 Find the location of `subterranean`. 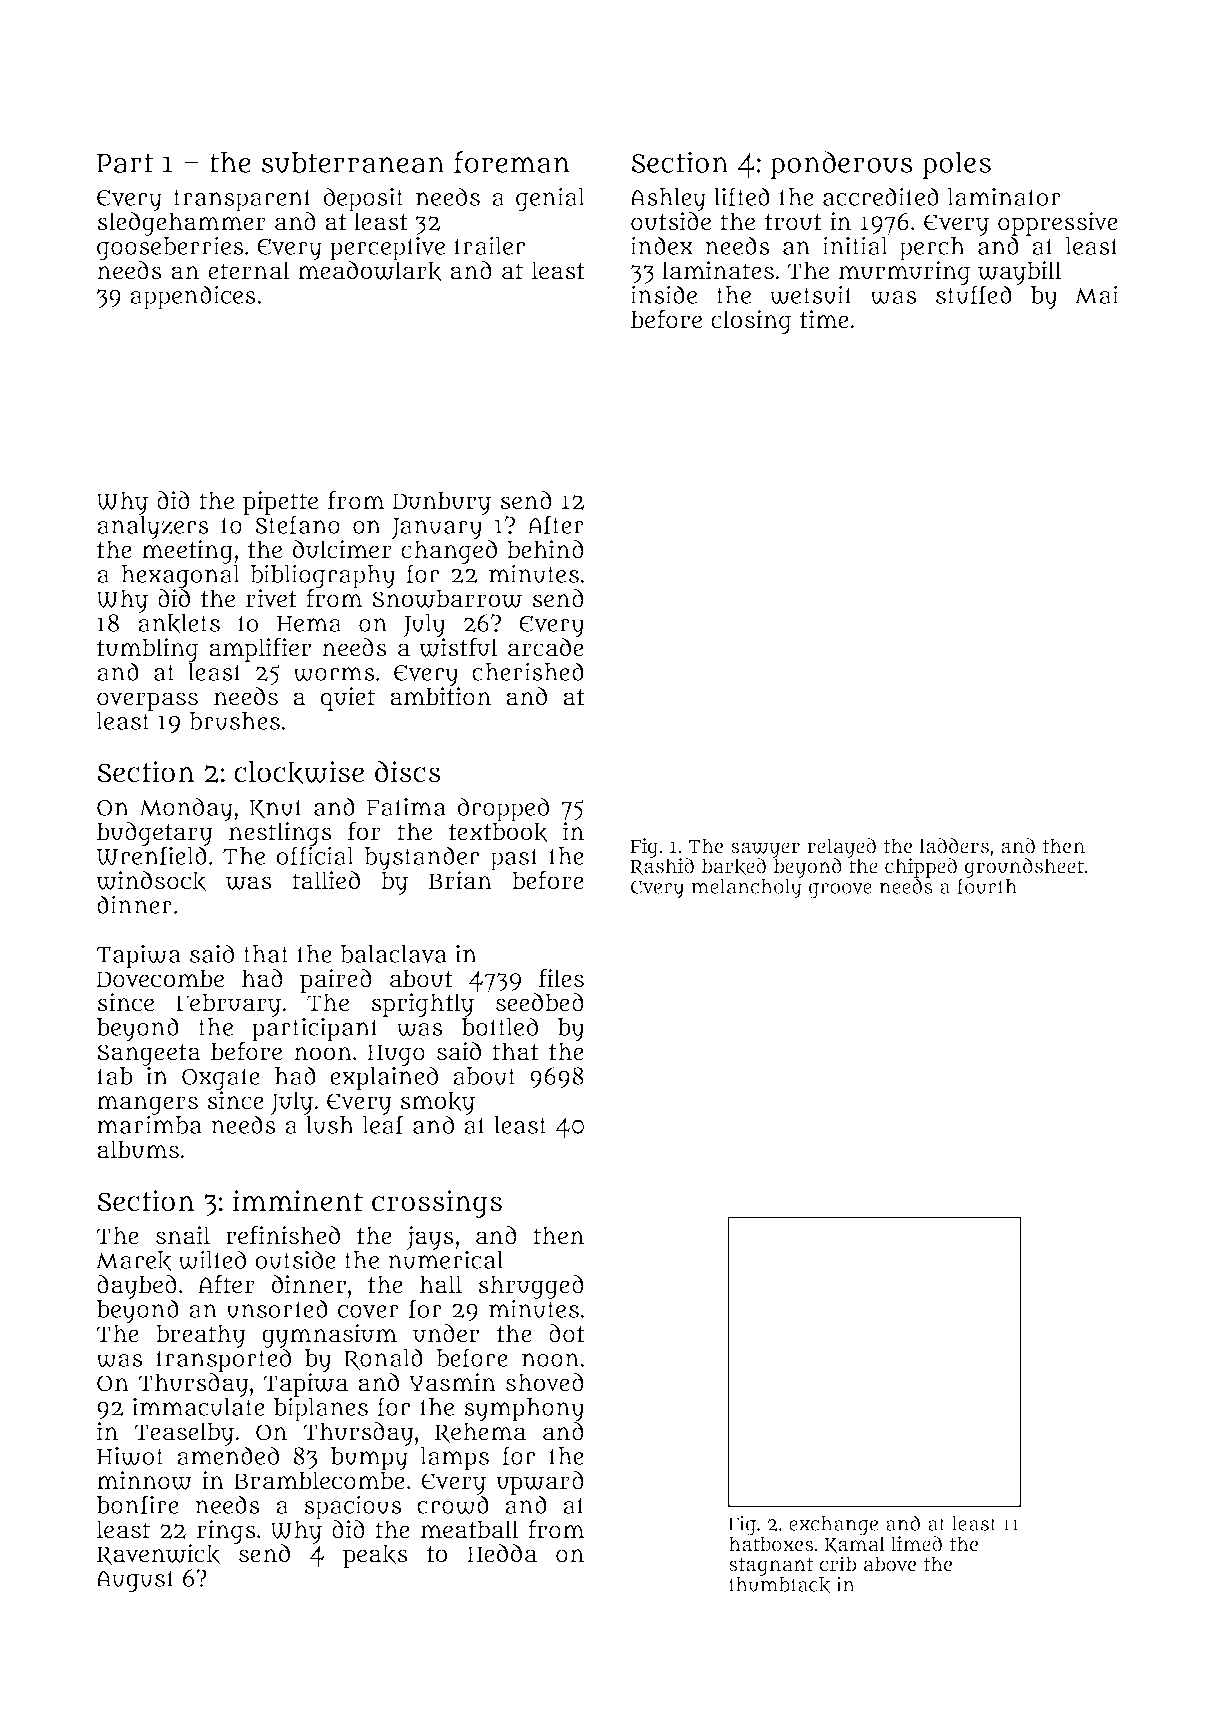

subterranean is located at coordinates (353, 163).
